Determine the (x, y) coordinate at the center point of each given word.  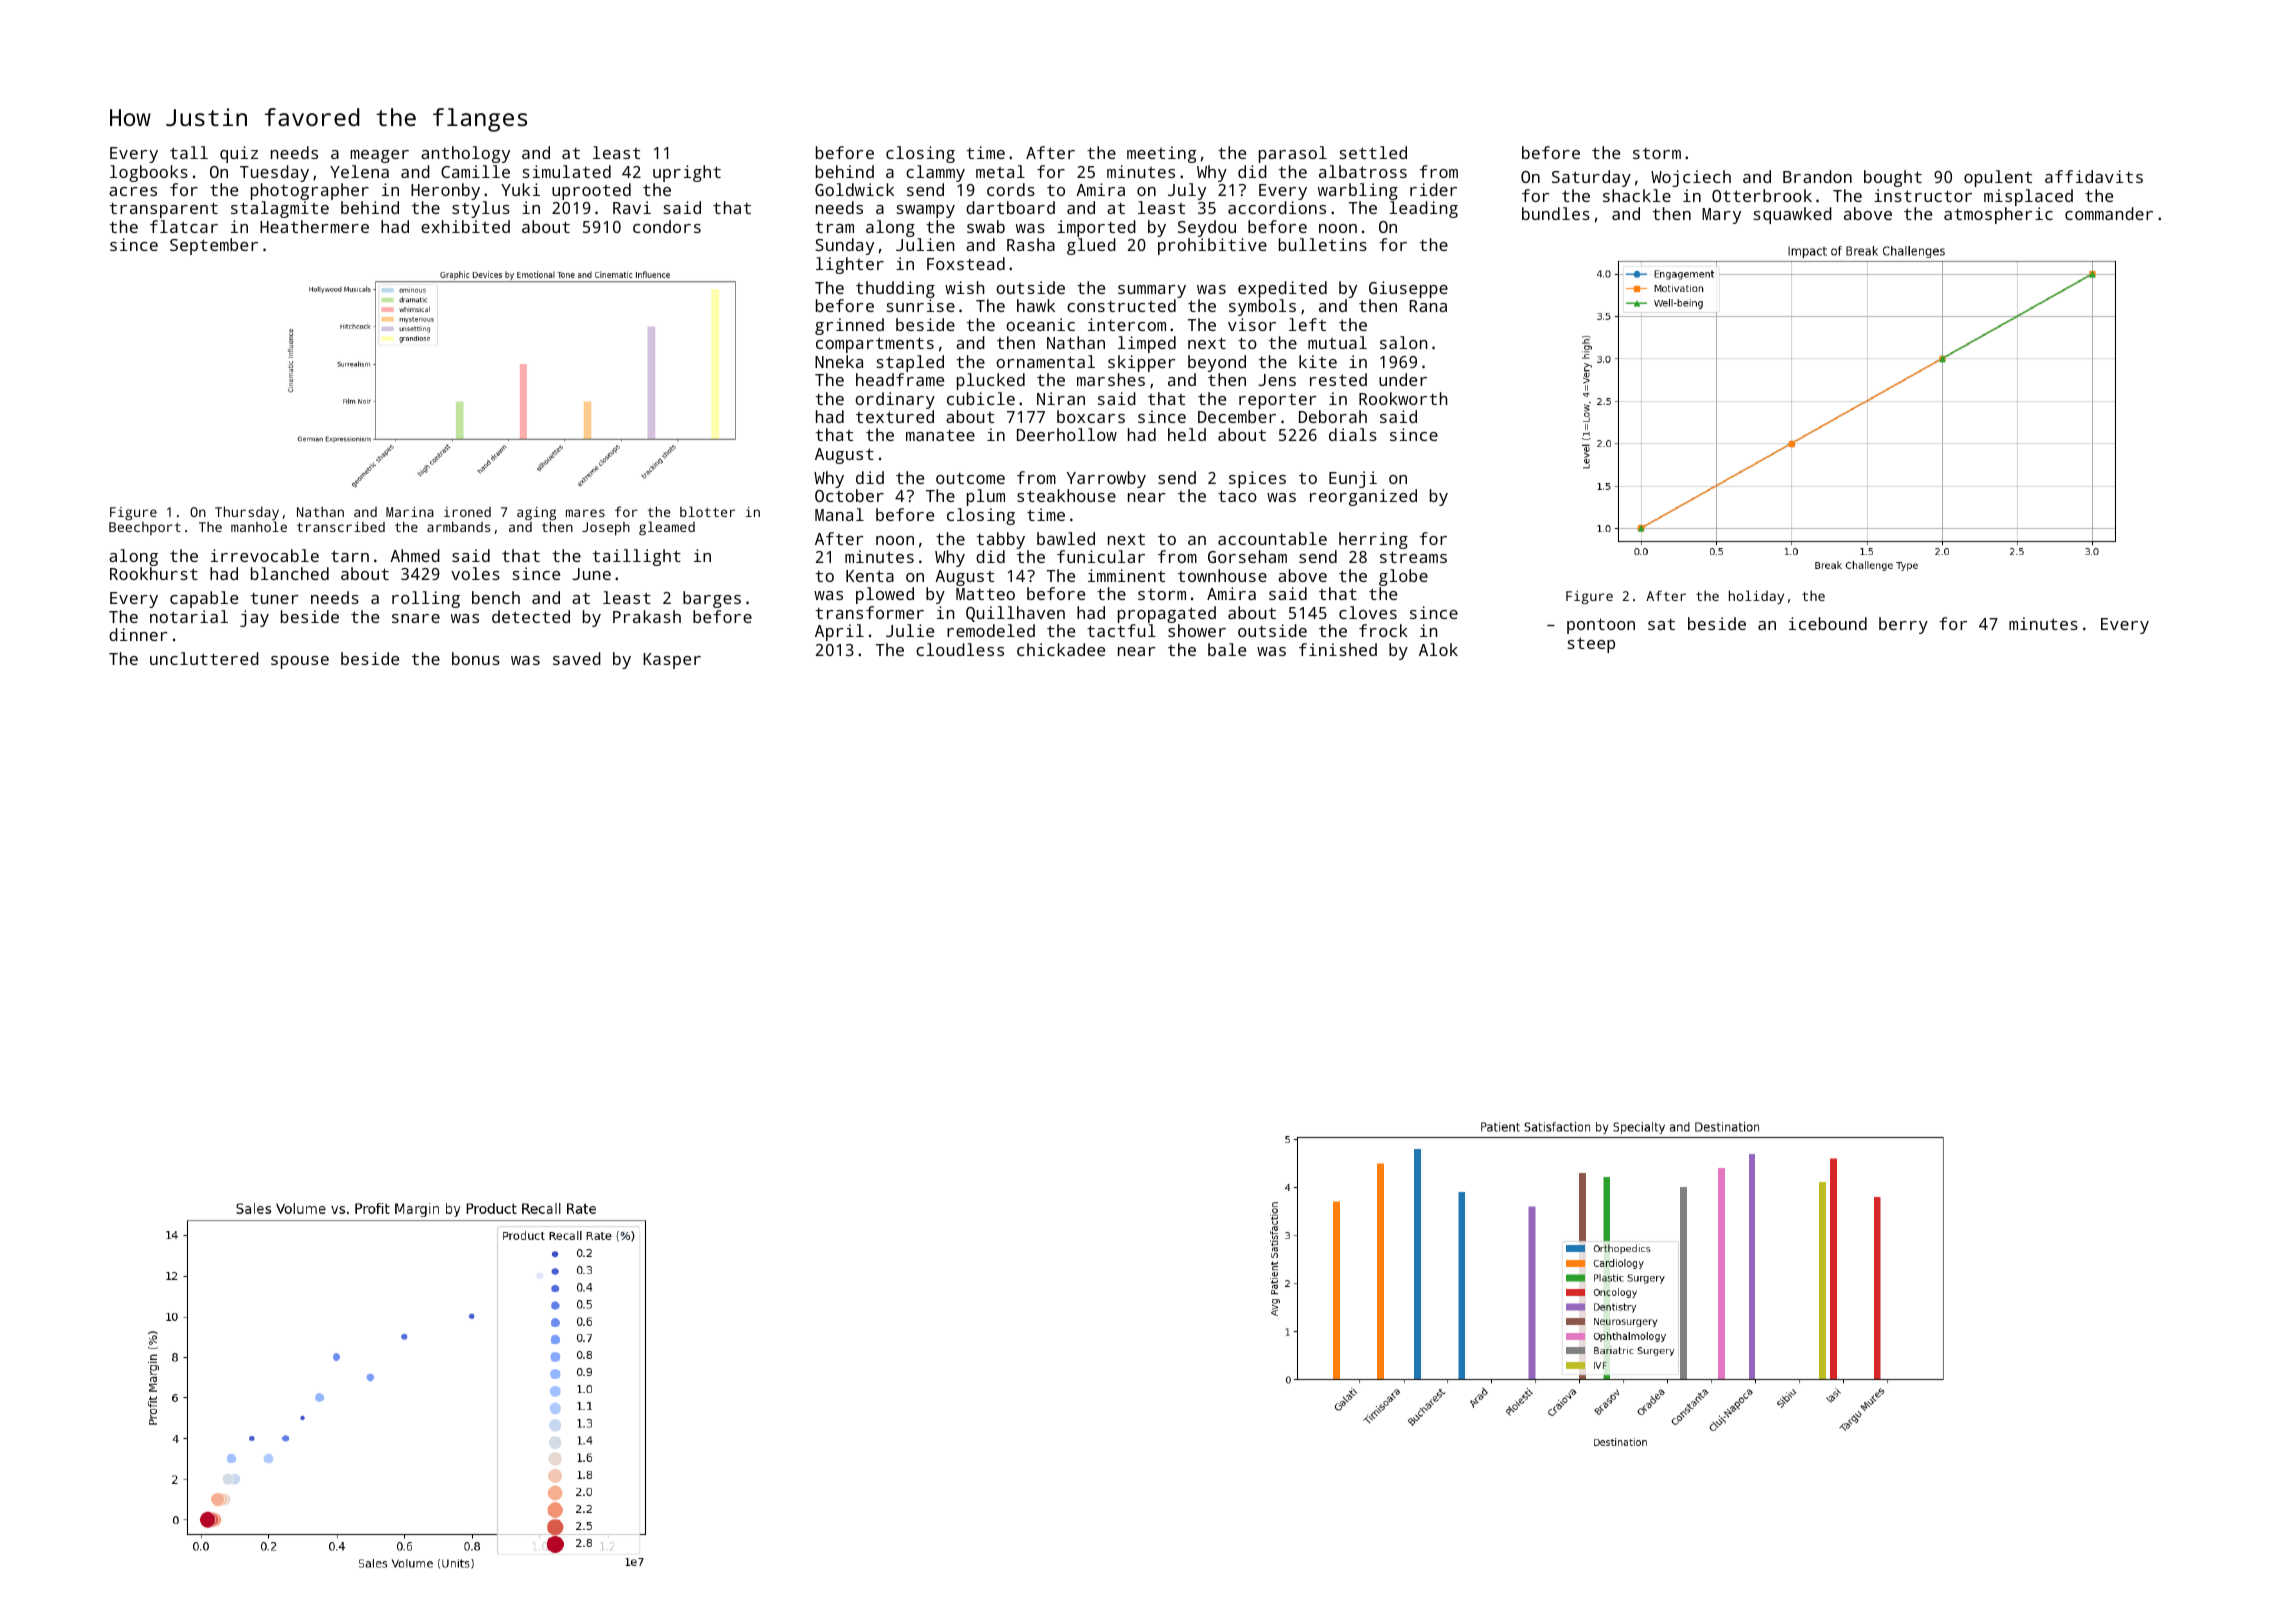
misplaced (2028, 197)
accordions (1277, 207)
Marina (410, 512)
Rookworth (1403, 398)
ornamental (1045, 361)
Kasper (672, 661)
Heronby (445, 191)
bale (1227, 649)
